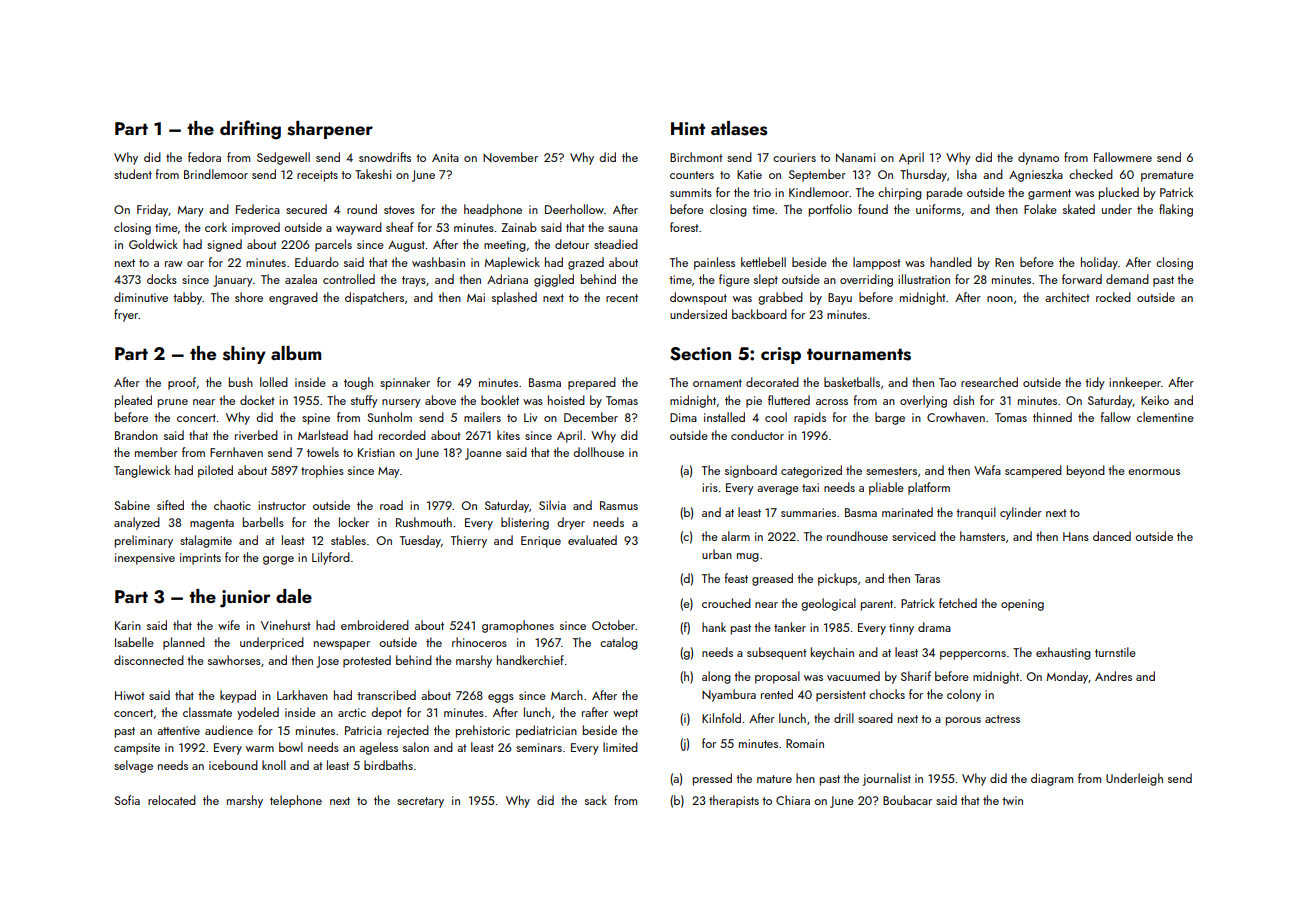 This page has width=1308, height=924. I want to click on Hint, so click(688, 128).
